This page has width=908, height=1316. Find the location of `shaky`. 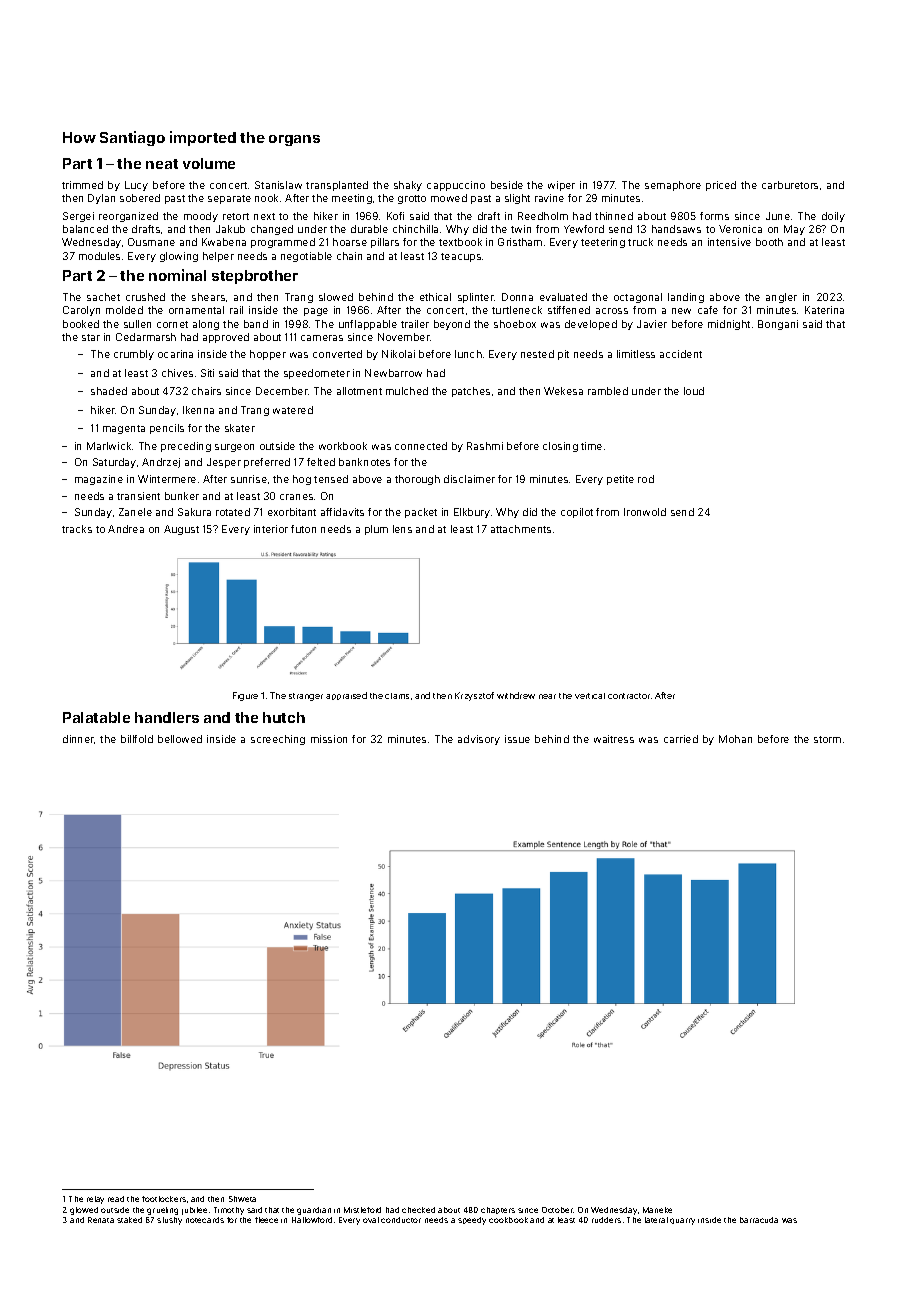

shaky is located at coordinates (408, 186).
